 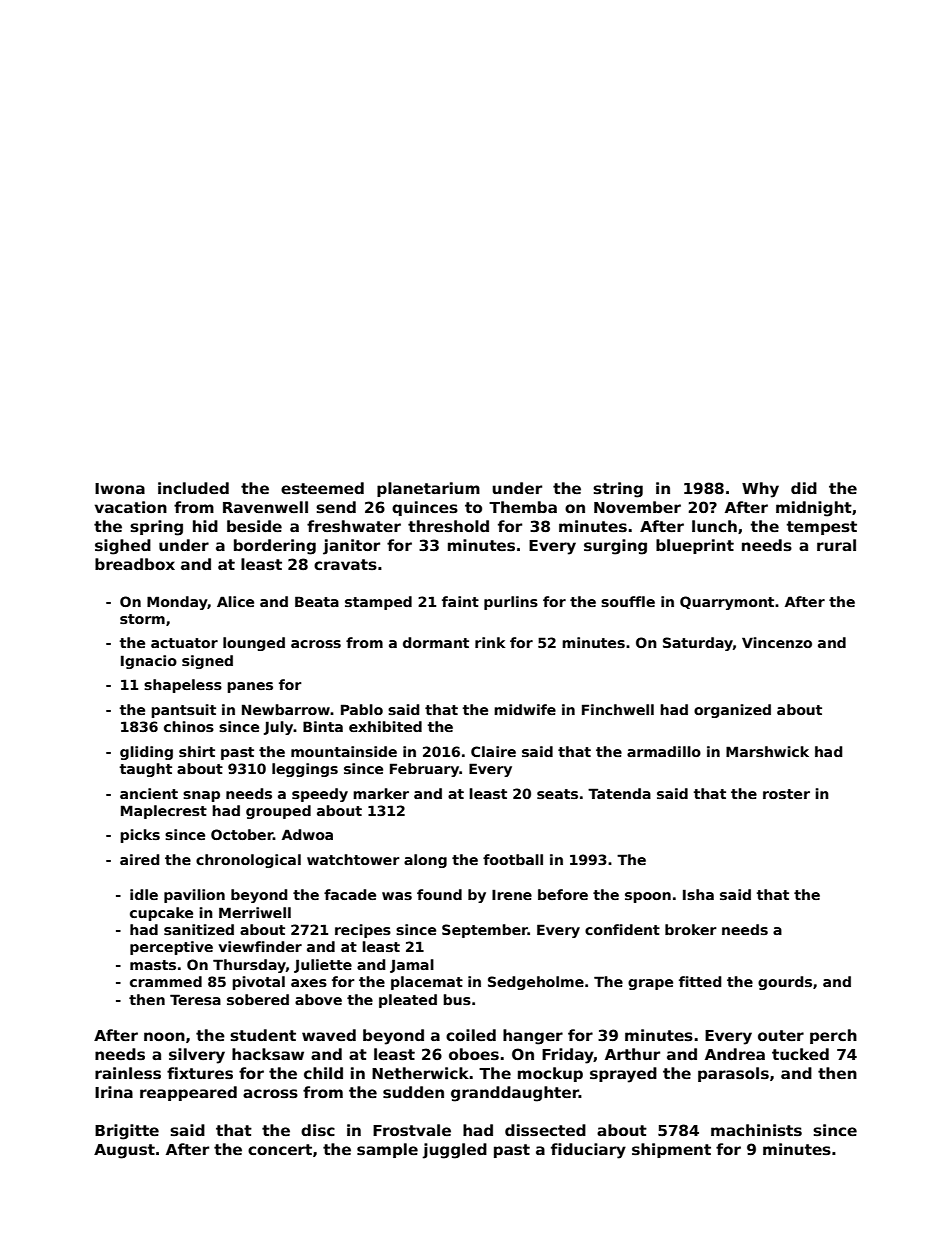 What do you see at coordinates (781, 1035) in the screenshot?
I see `outer` at bounding box center [781, 1035].
